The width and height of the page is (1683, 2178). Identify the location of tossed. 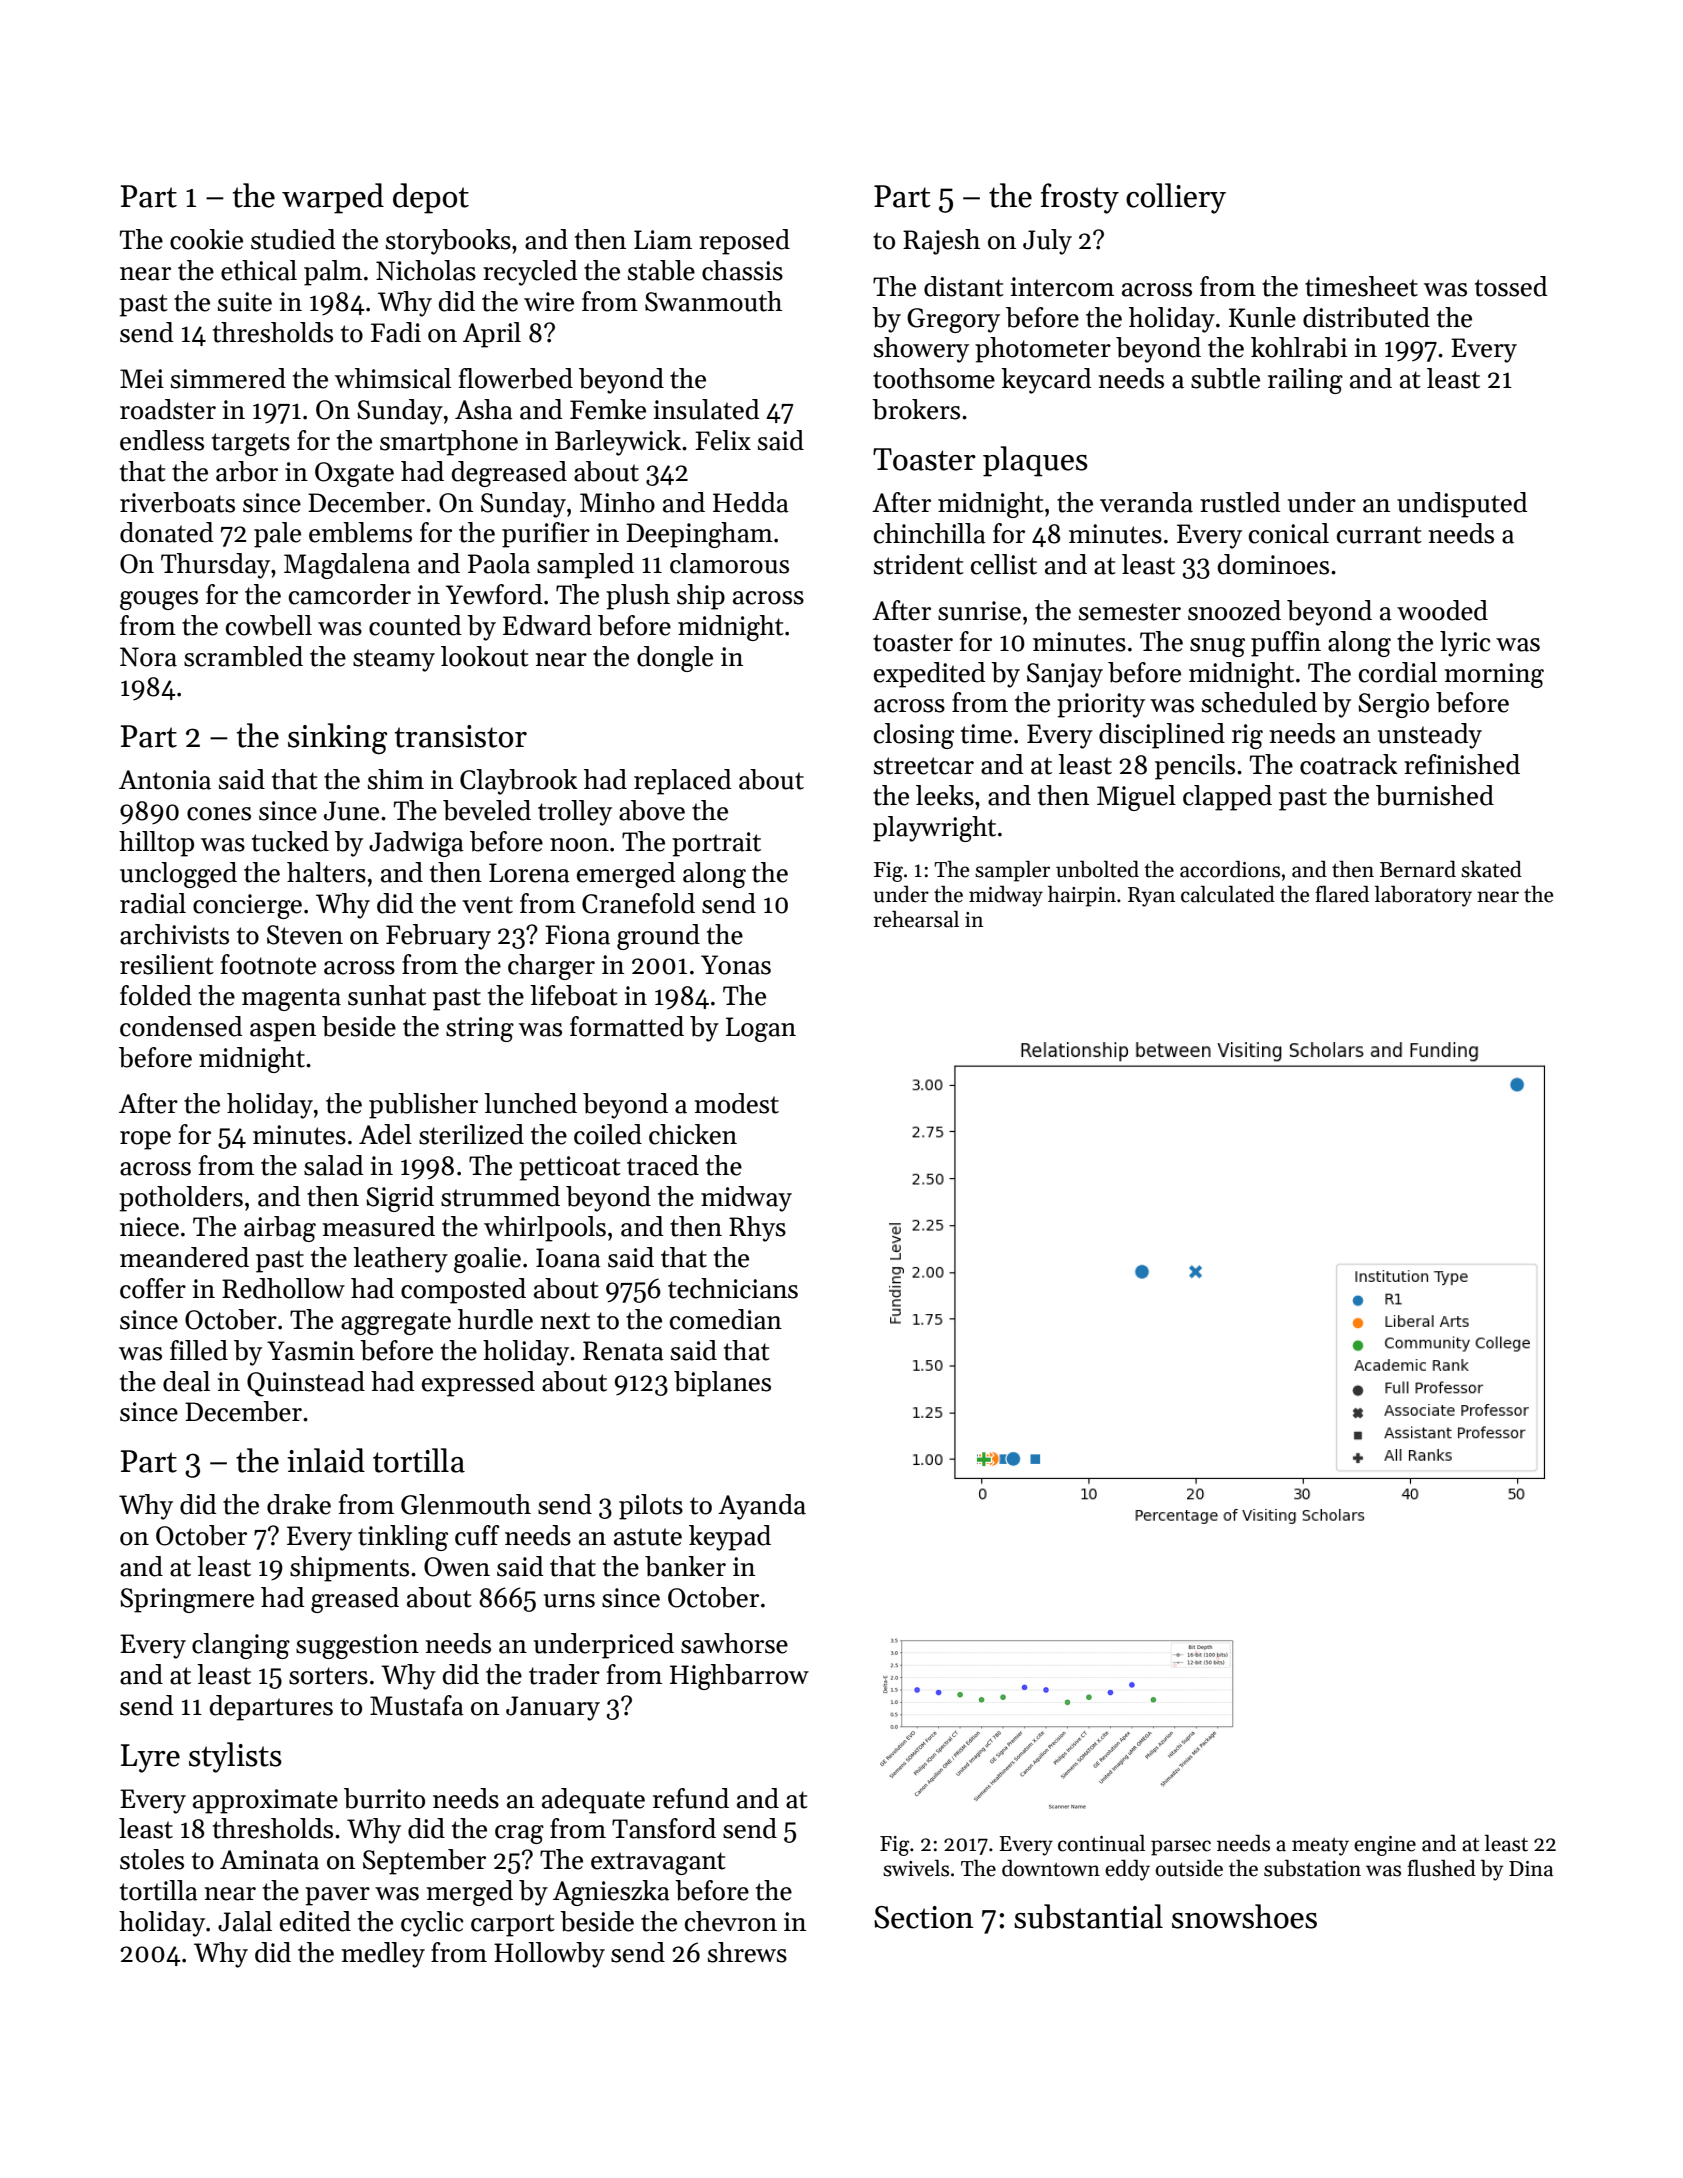
(1511, 286).
